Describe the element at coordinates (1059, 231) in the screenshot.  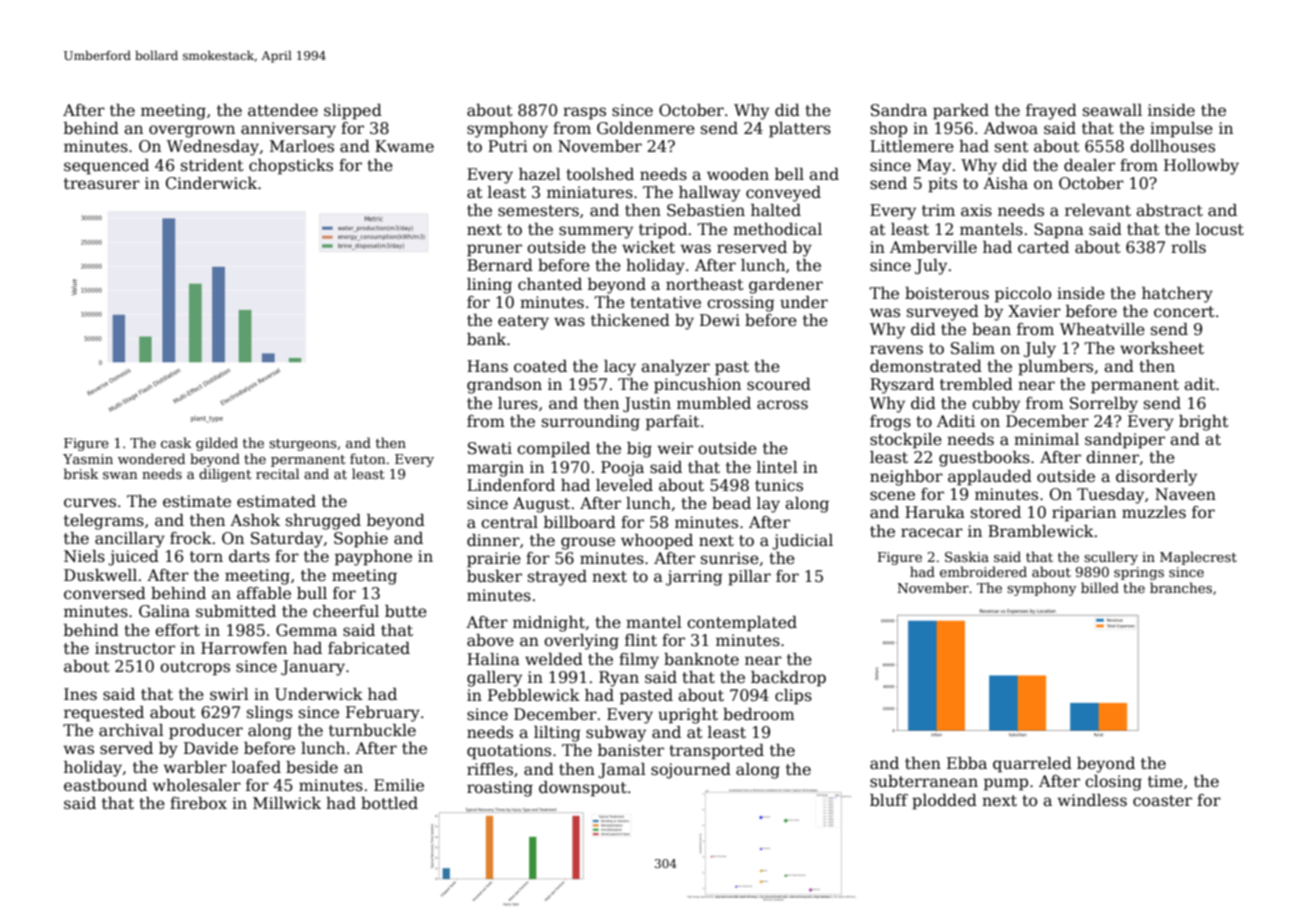
I see `Sapna` at that location.
